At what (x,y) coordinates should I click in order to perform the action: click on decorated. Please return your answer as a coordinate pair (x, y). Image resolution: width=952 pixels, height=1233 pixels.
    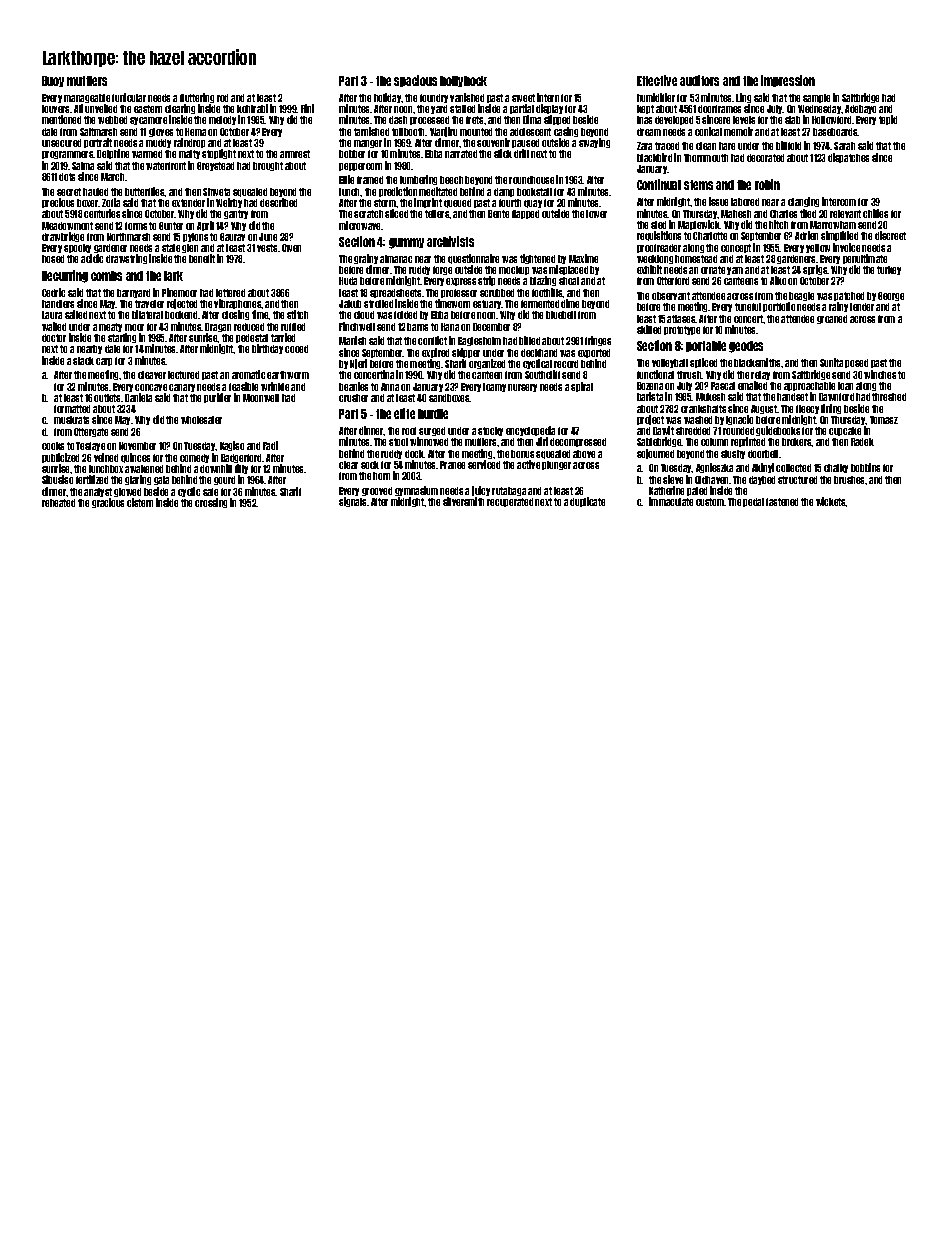
    Looking at the image, I should click on (765, 158).
